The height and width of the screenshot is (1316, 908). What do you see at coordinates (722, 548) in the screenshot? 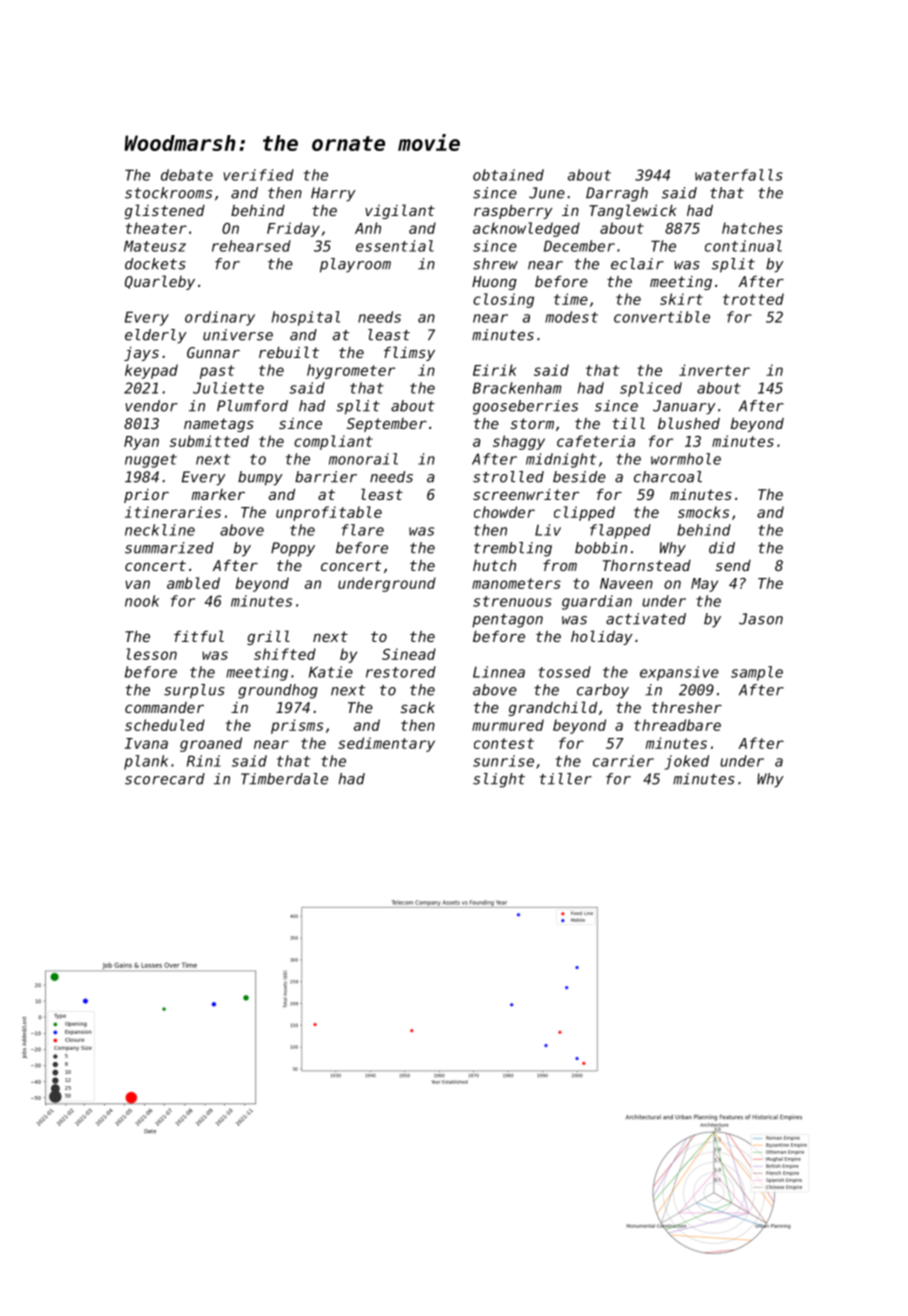
I see `did` at bounding box center [722, 548].
